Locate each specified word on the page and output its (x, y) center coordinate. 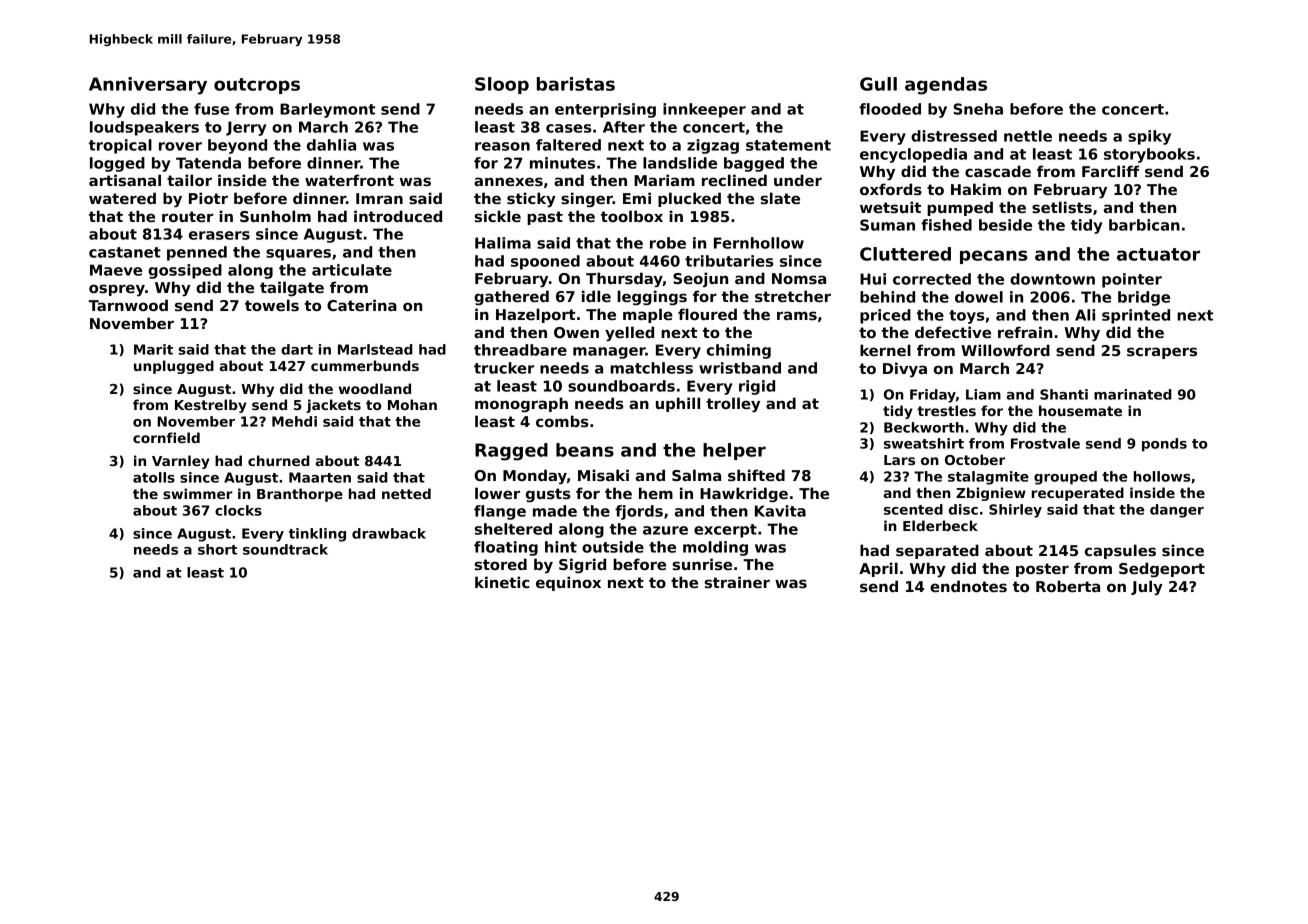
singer (587, 199)
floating (506, 548)
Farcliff (1110, 171)
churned (279, 460)
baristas (576, 84)
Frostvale (1045, 443)
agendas (946, 86)
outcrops (257, 86)
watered (122, 198)
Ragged (511, 452)
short (217, 549)
